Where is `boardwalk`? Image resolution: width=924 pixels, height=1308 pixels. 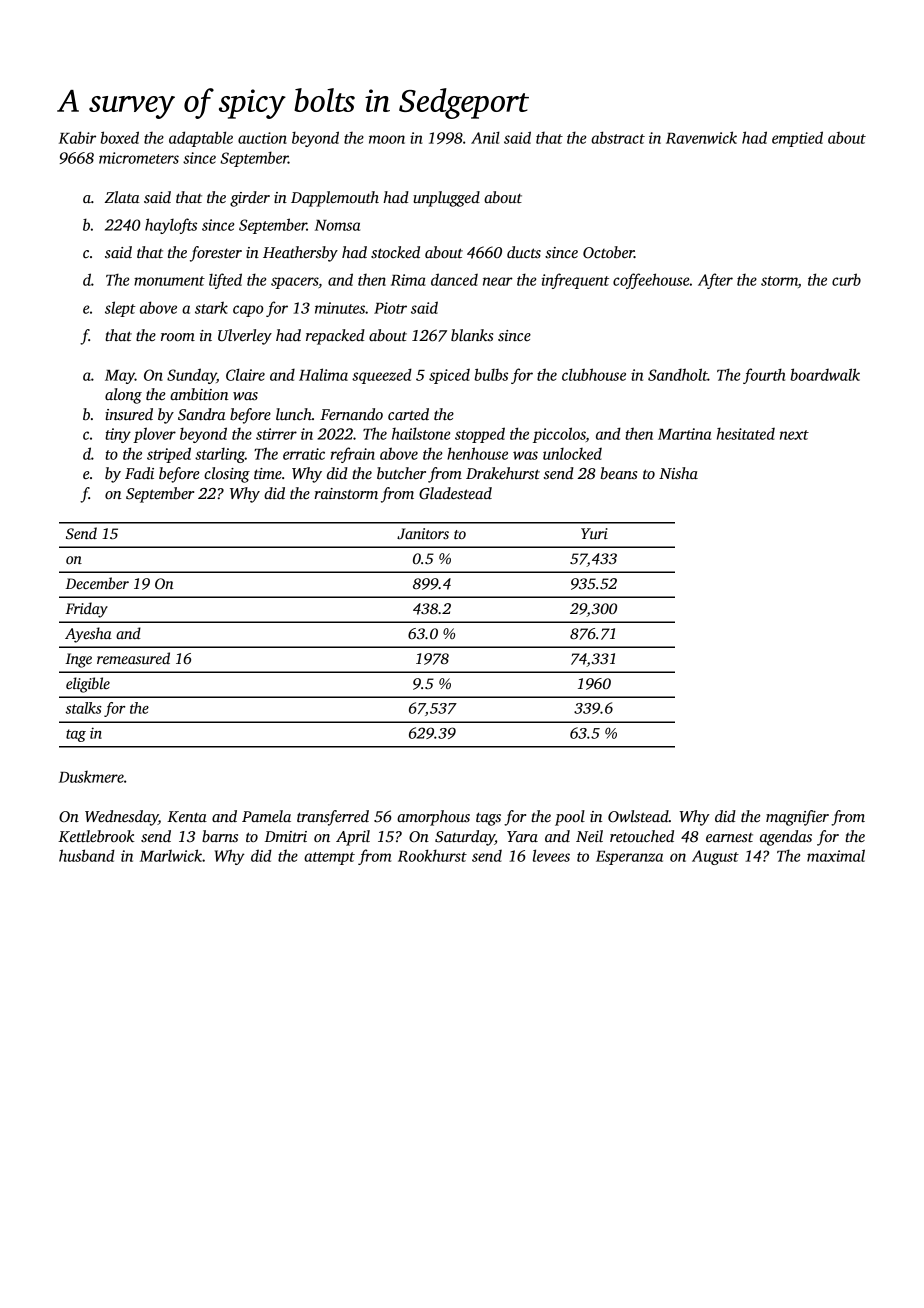
boardwalk is located at coordinates (825, 374).
